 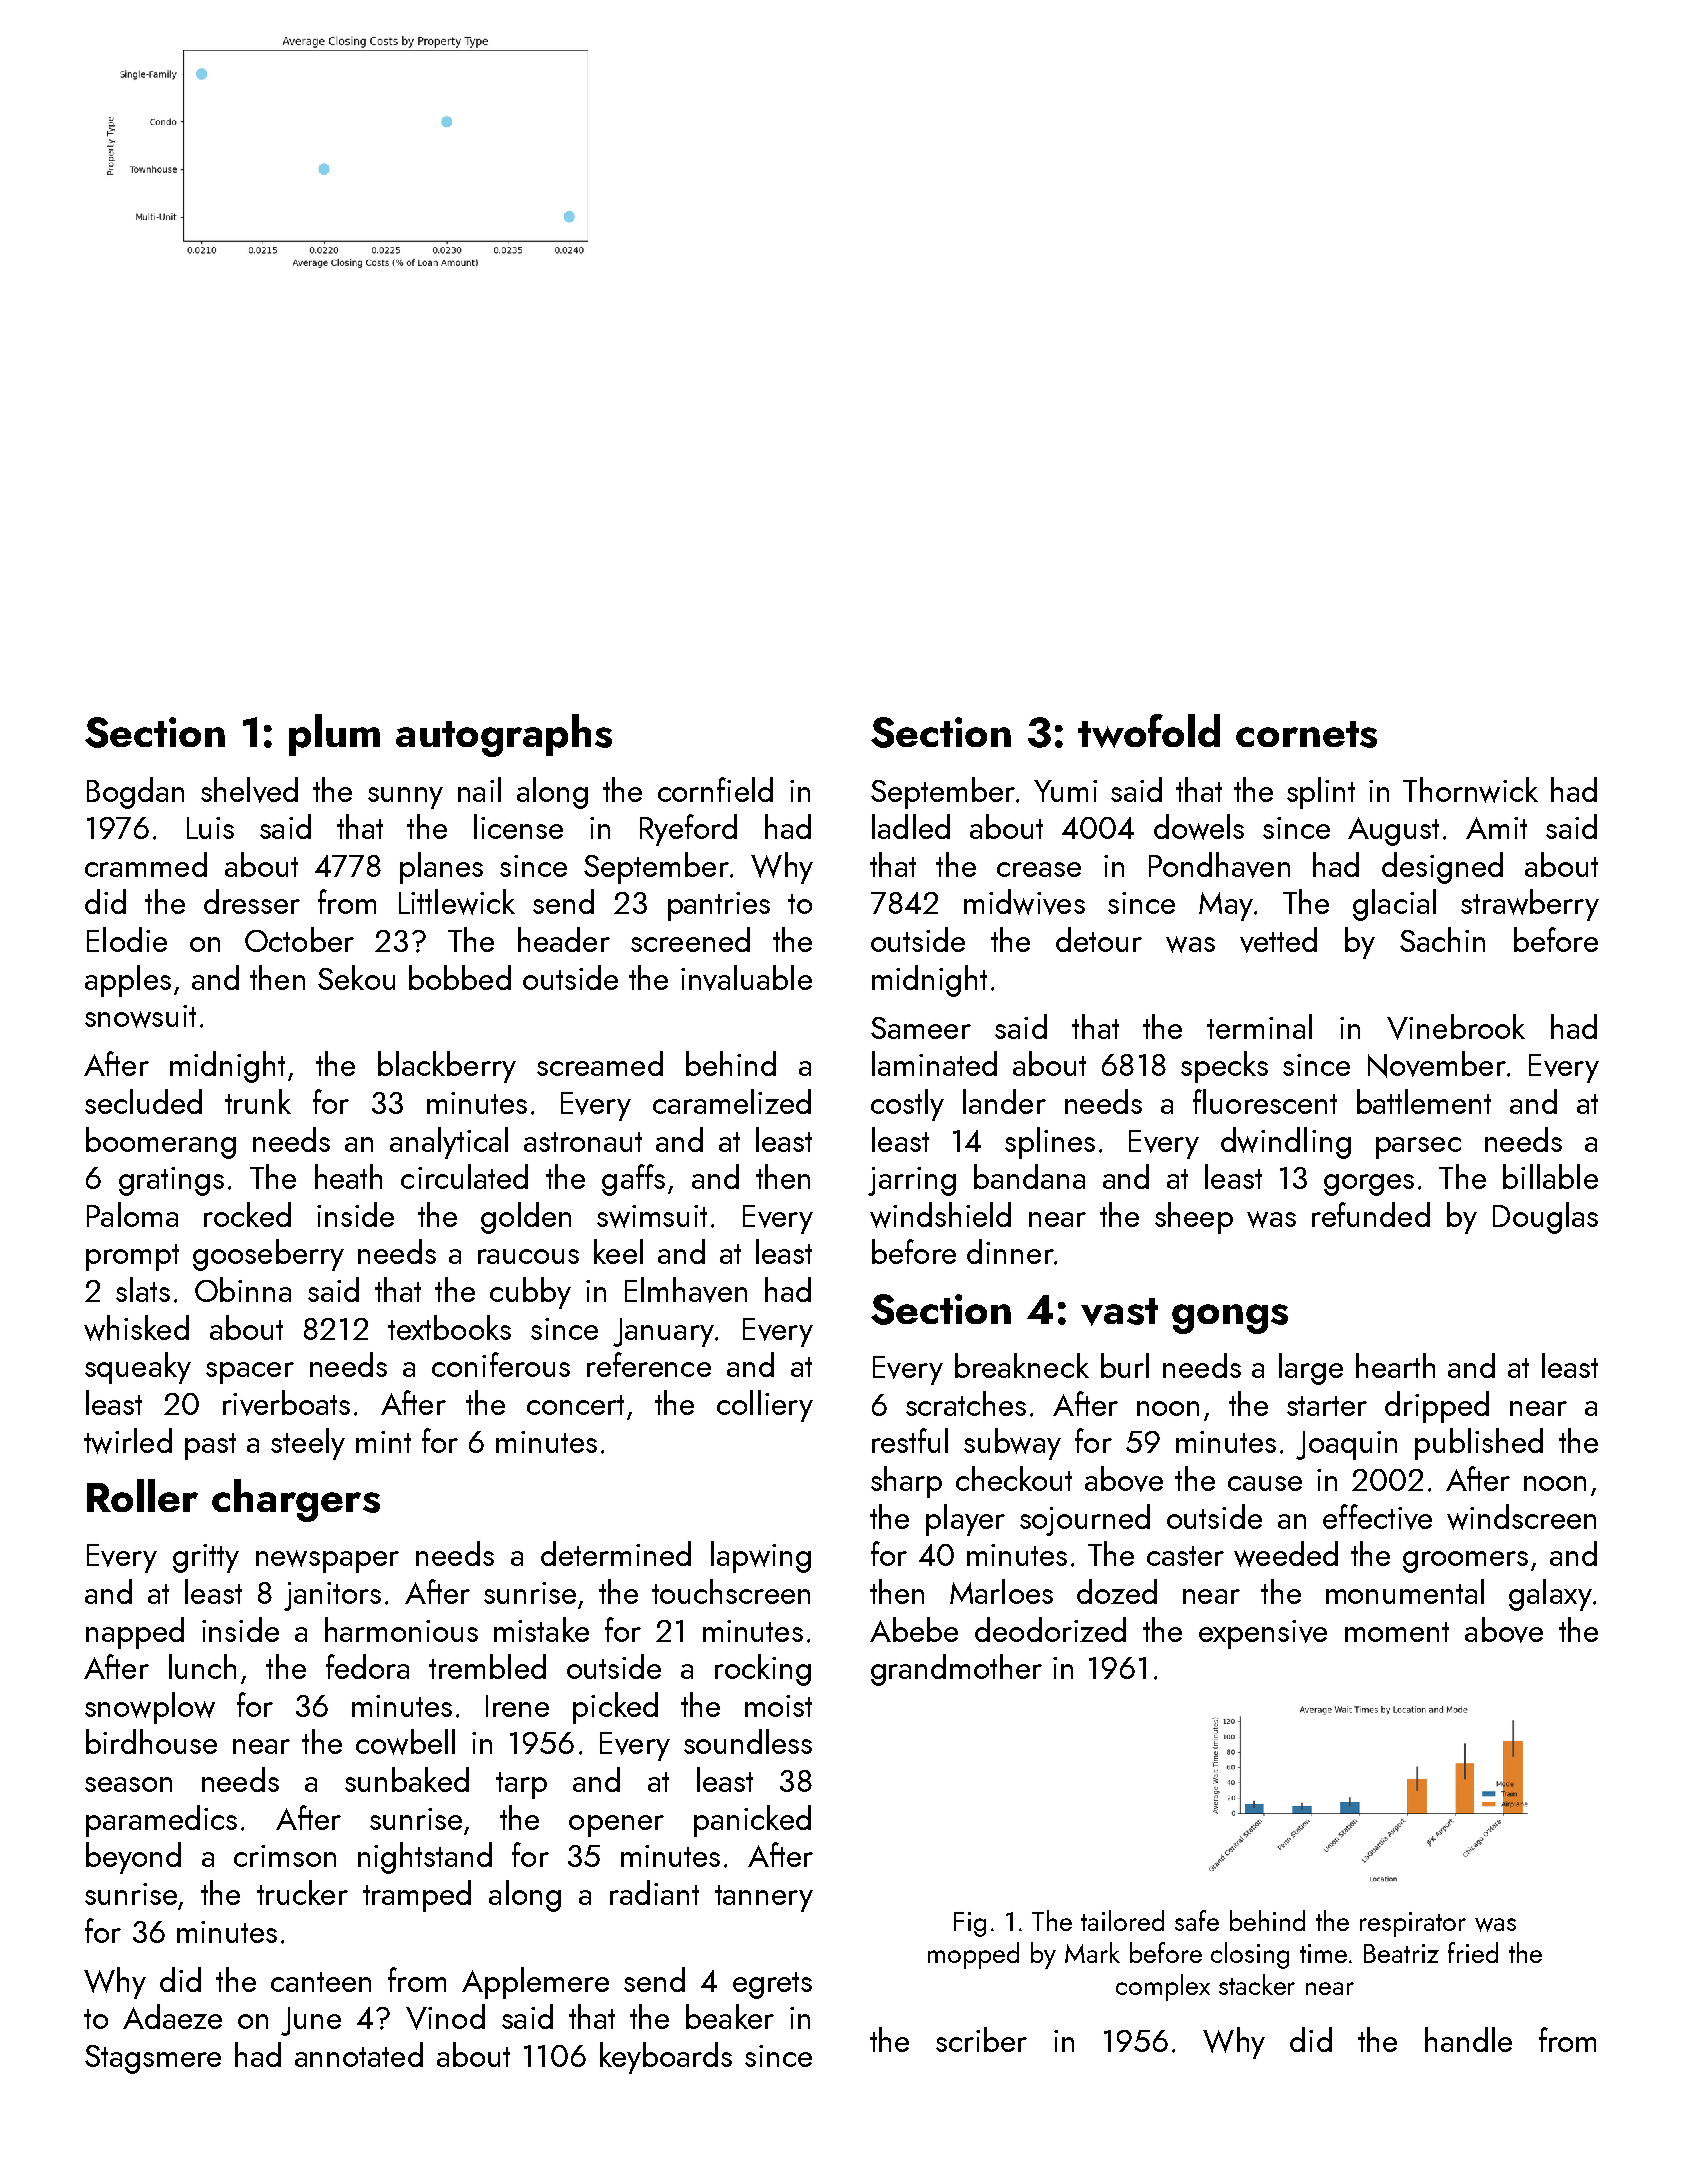 I want to click on splines, so click(x=1050, y=1143).
